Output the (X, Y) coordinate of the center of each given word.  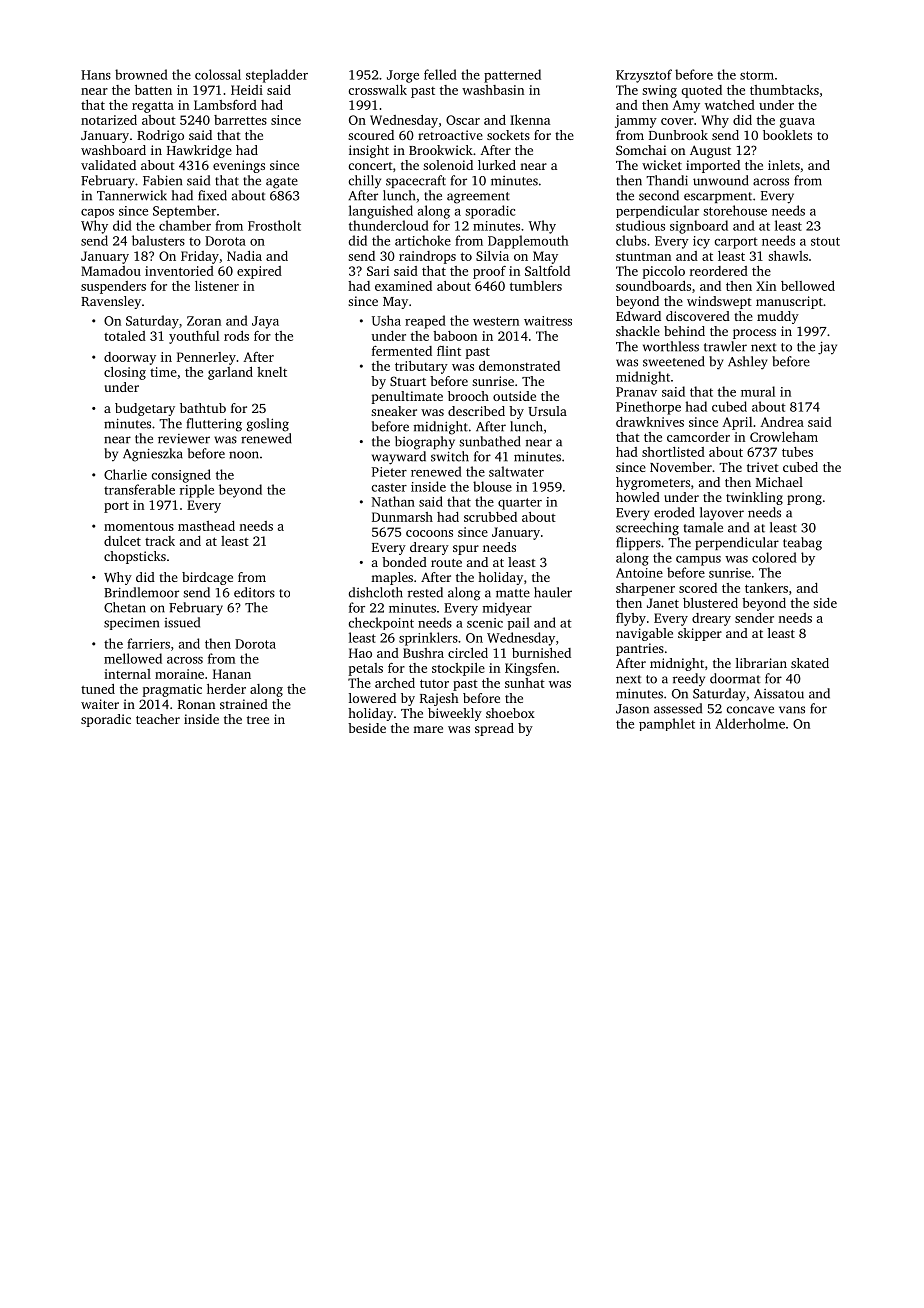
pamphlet (667, 724)
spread (494, 729)
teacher (158, 719)
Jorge (403, 76)
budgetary (145, 409)
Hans (96, 75)
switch (450, 456)
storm (757, 75)
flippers (638, 543)
